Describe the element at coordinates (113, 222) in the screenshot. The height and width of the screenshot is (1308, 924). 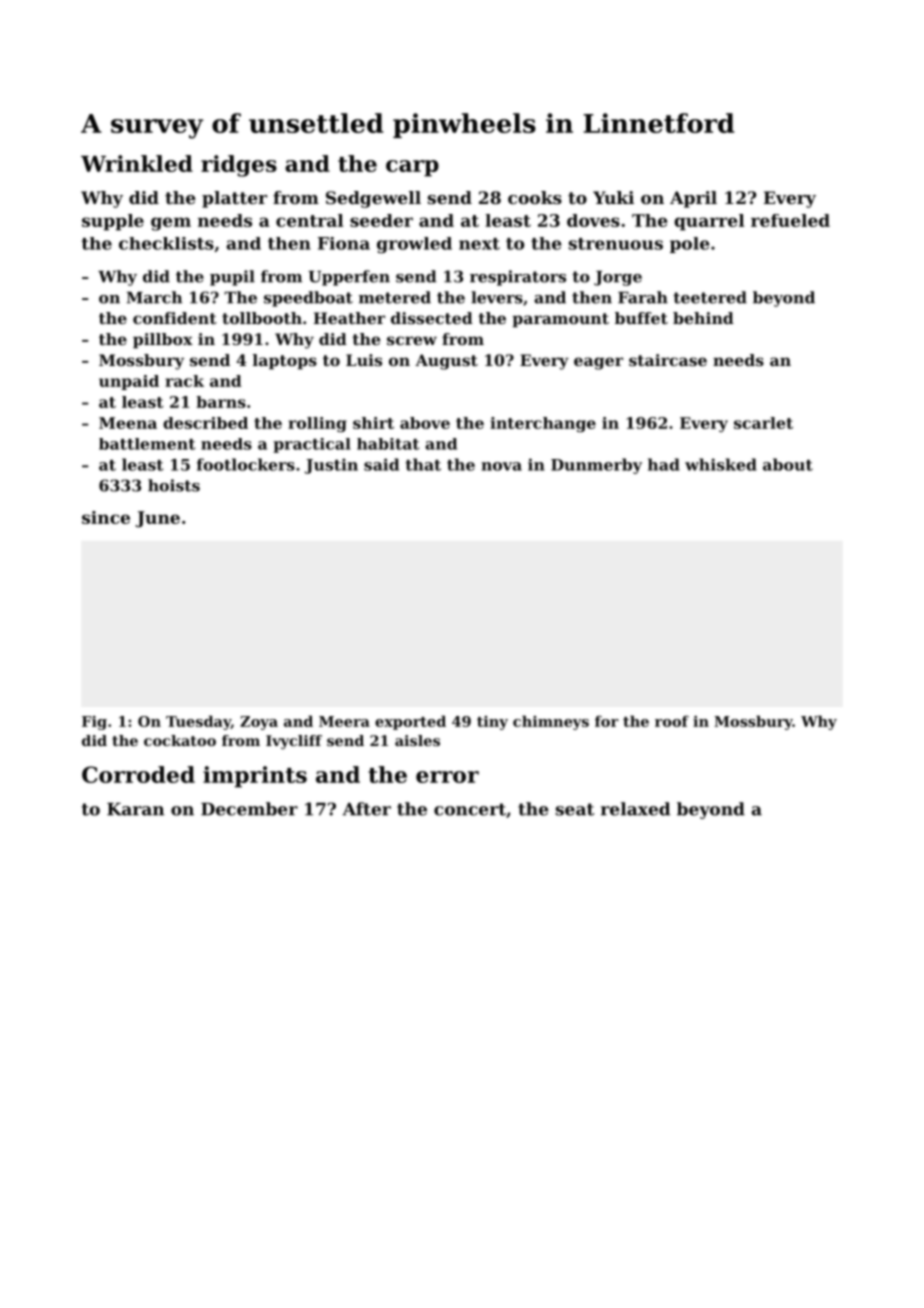
I see `supple` at that location.
